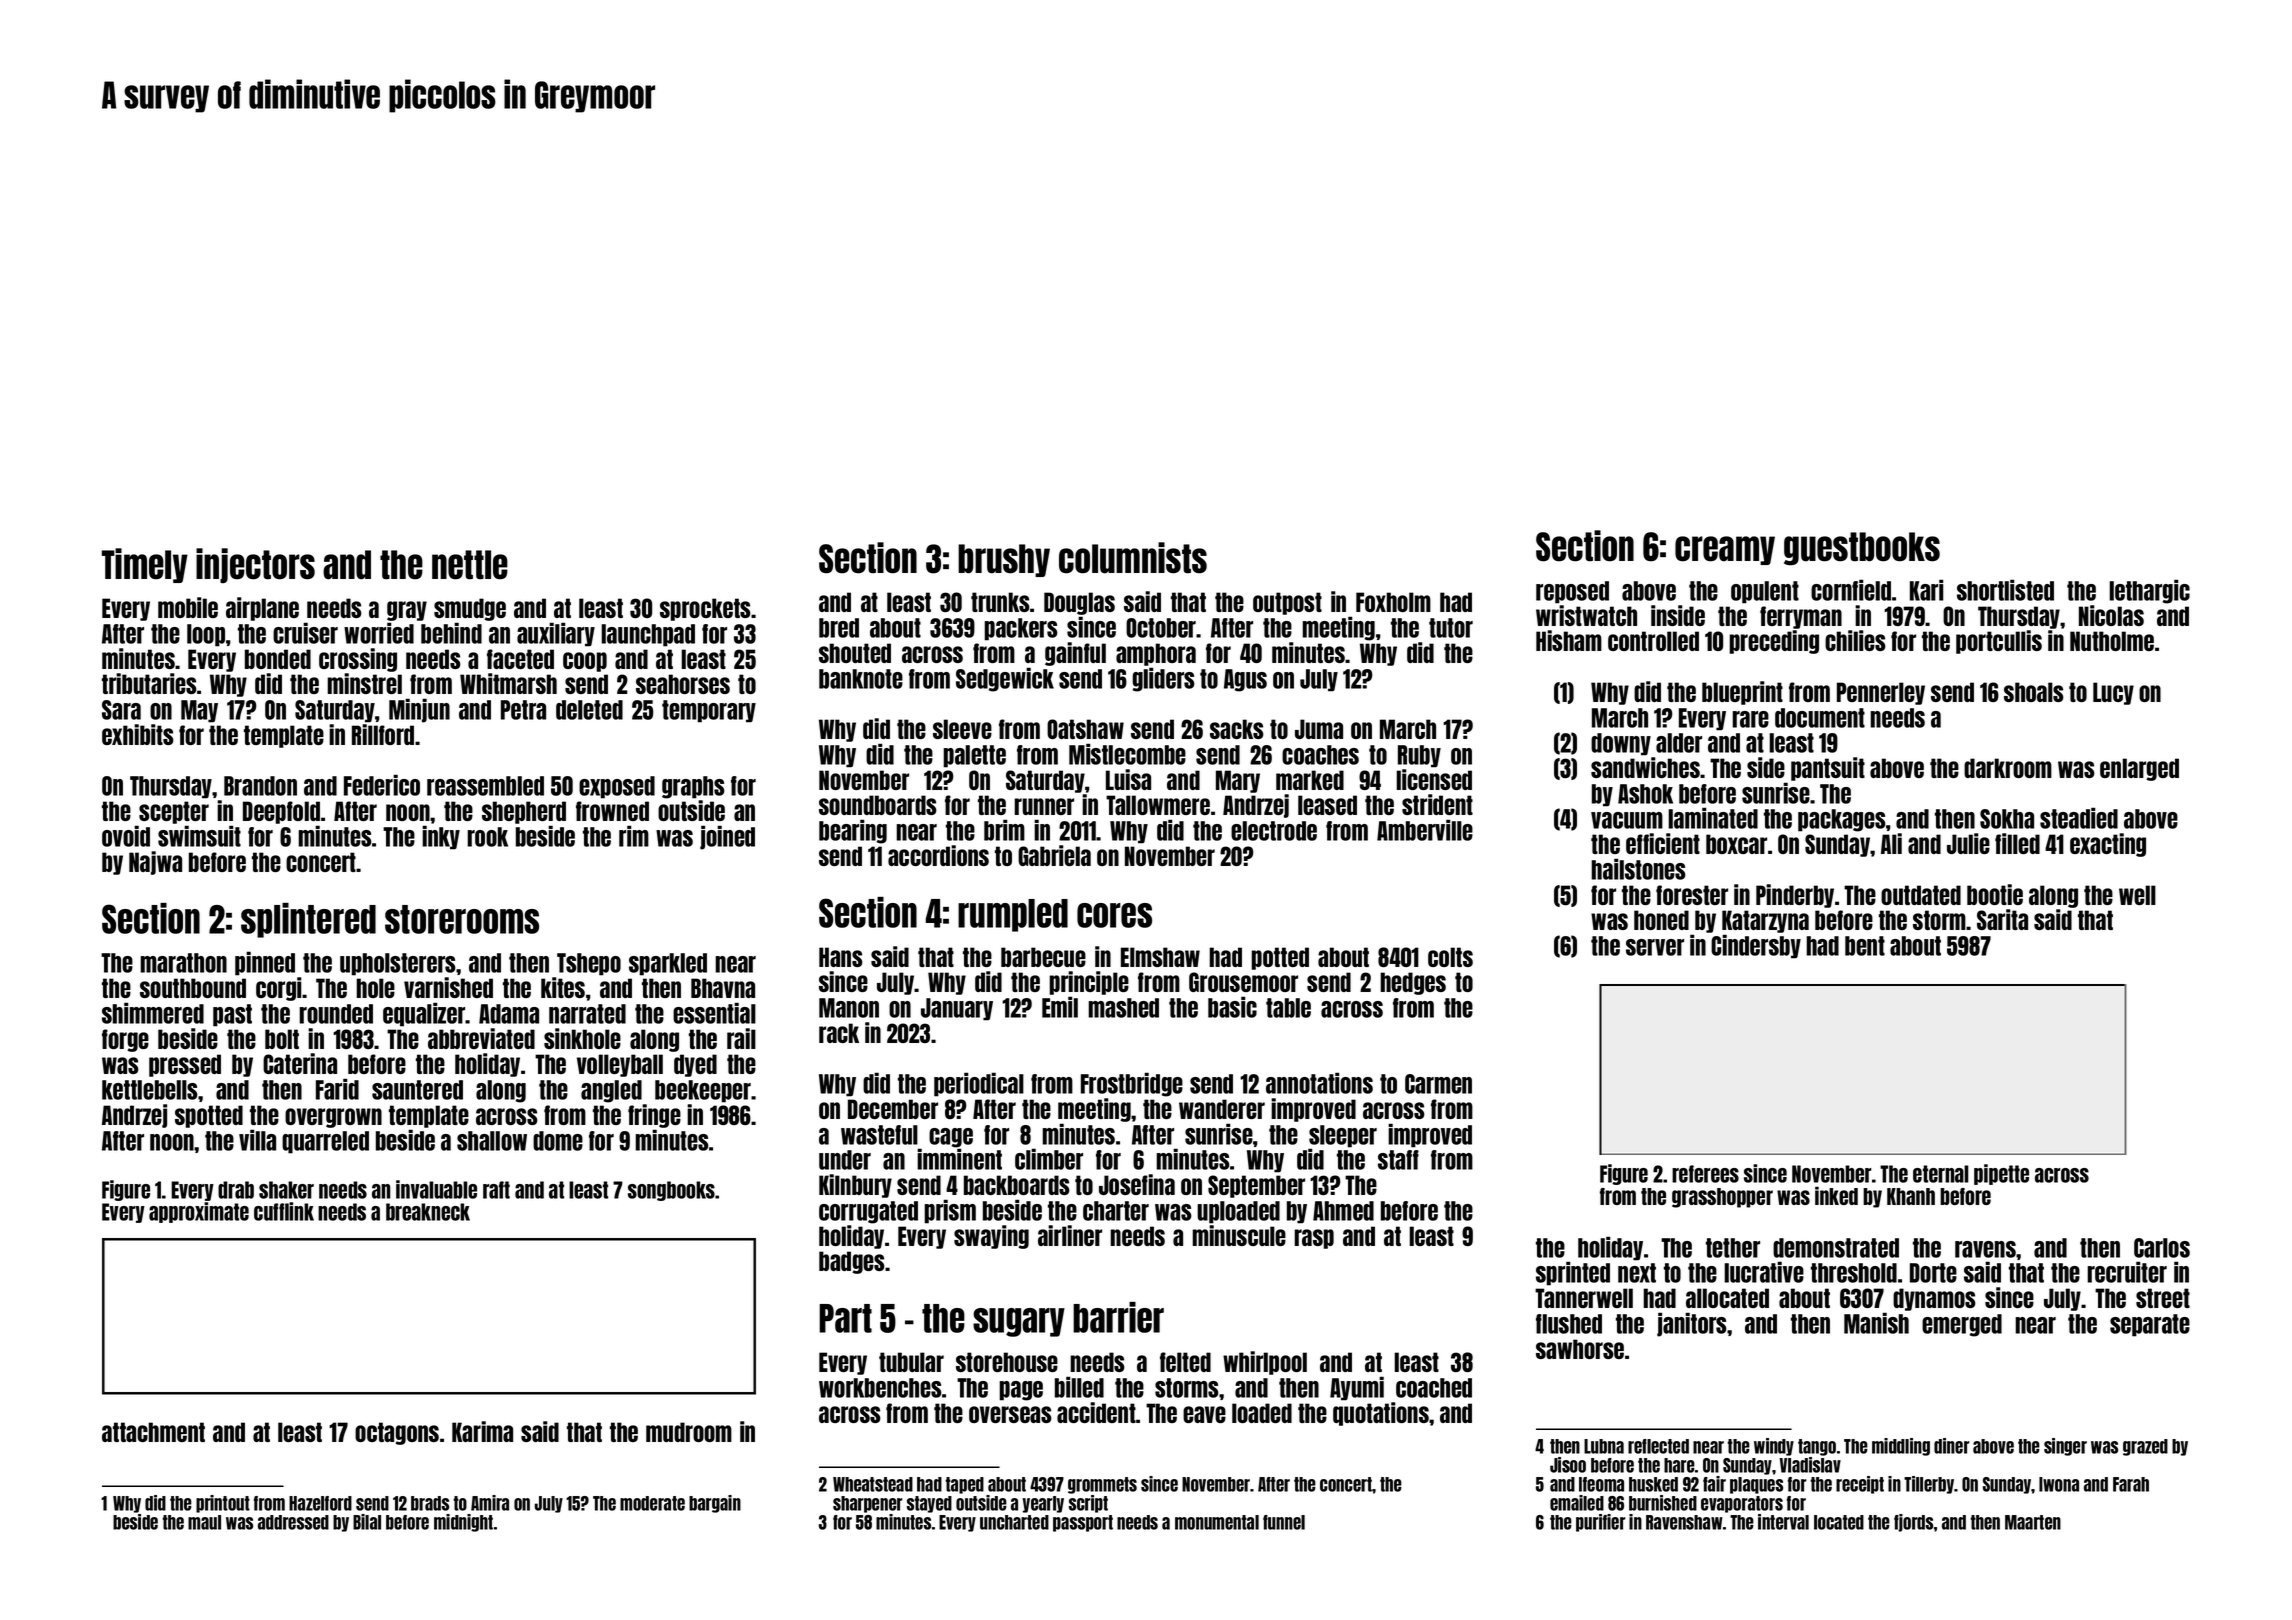 The width and height of the screenshot is (2292, 1620). Describe the element at coordinates (2149, 591) in the screenshot. I see `lethargic` at that location.
